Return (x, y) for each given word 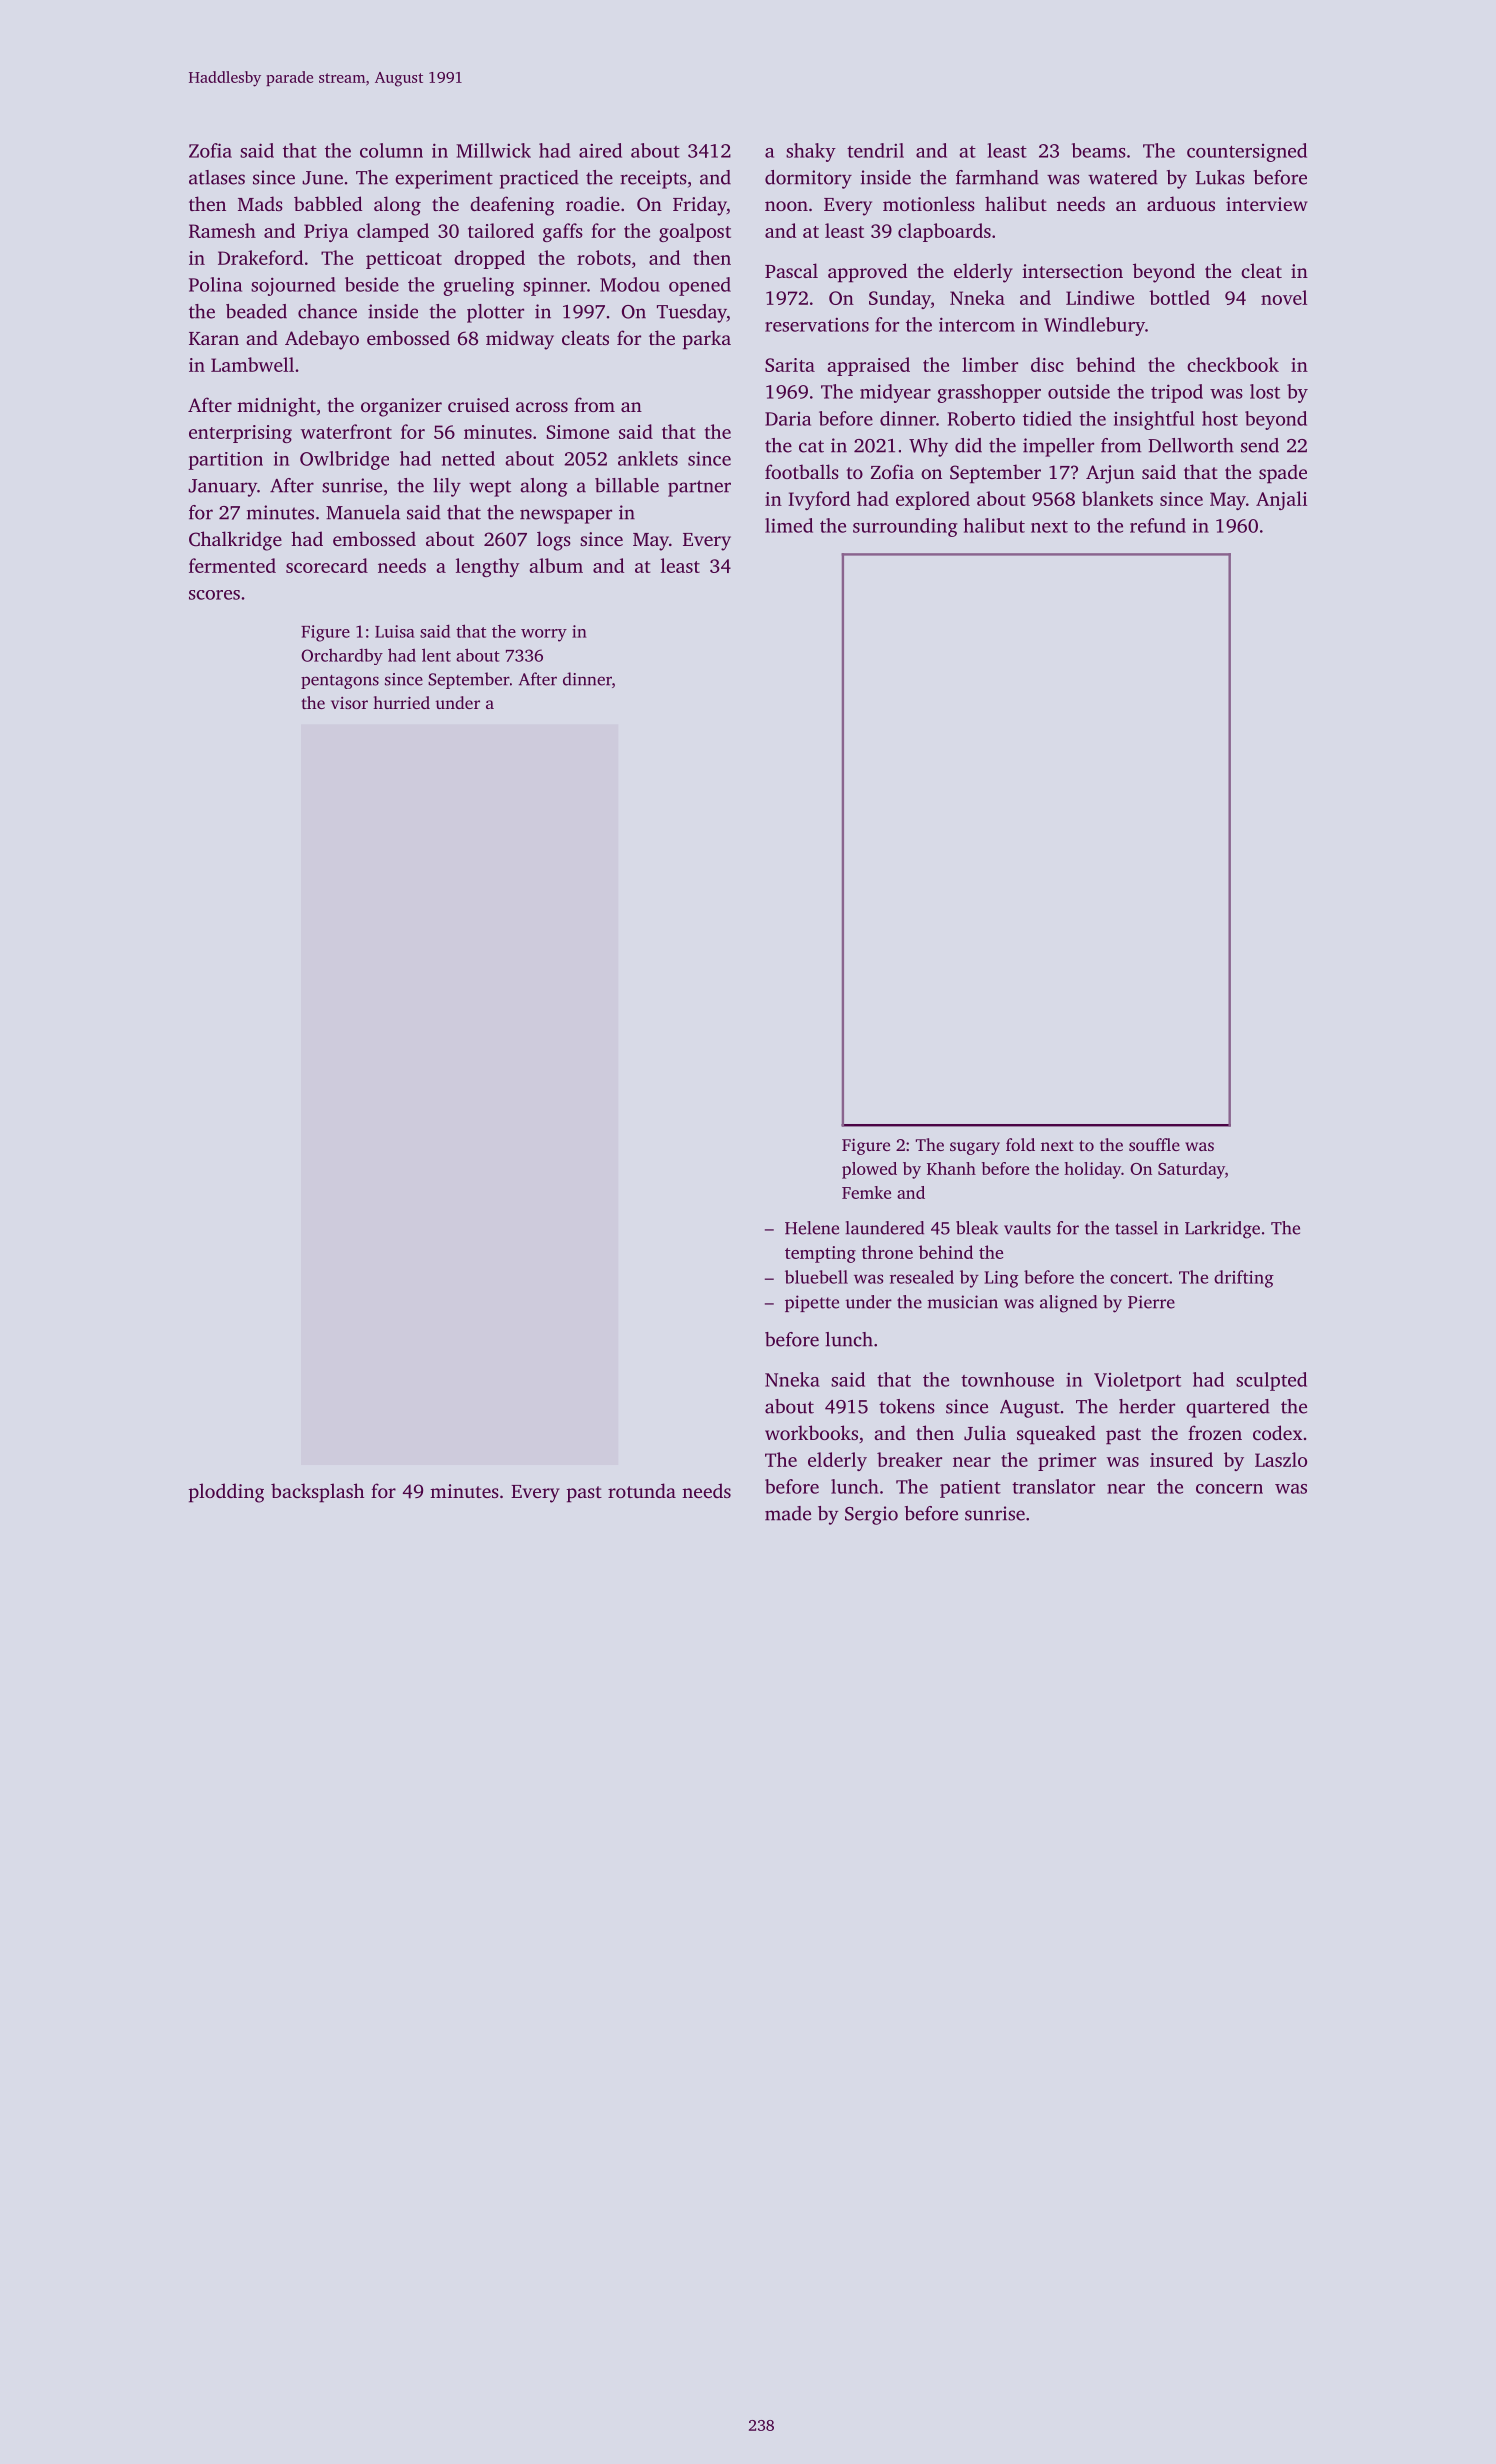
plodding (226, 1493)
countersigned (1247, 152)
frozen (1215, 1432)
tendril (875, 150)
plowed (869, 1170)
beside (372, 284)
